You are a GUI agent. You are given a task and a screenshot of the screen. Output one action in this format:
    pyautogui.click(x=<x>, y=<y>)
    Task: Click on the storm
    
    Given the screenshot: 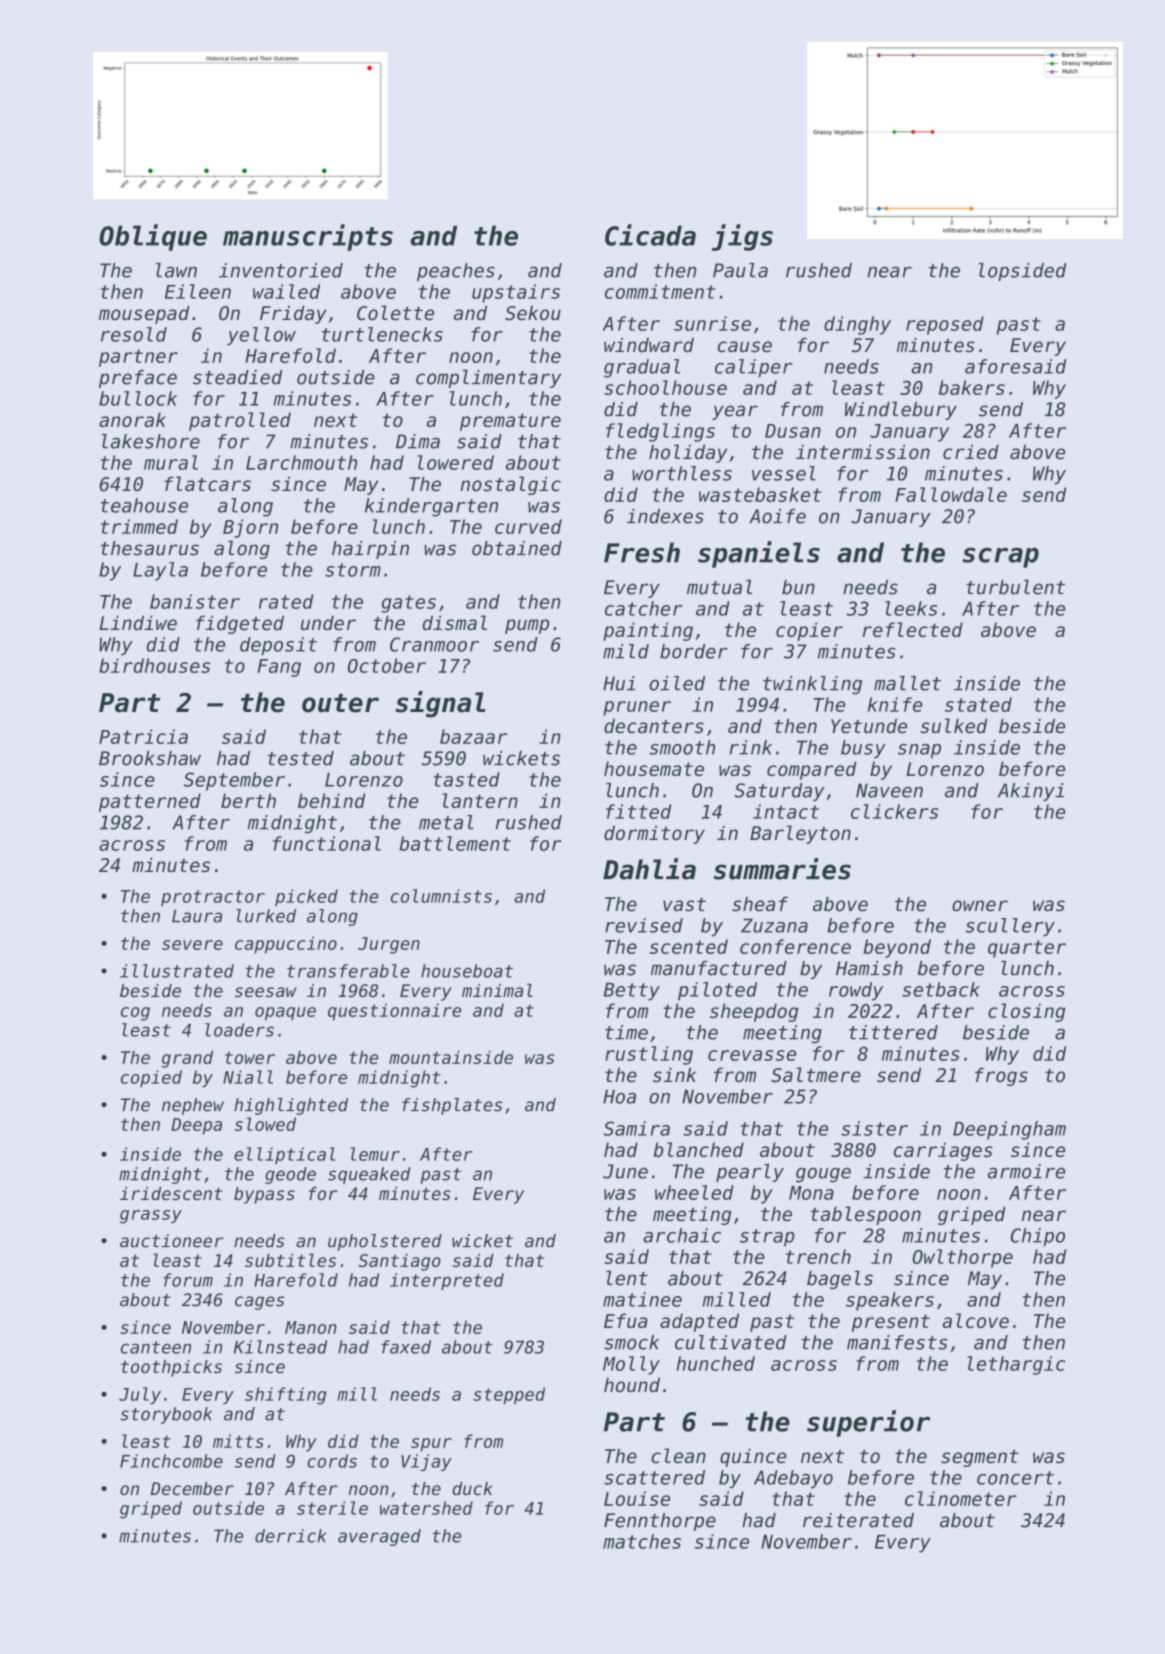 What is the action you would take?
    pyautogui.click(x=353, y=570)
